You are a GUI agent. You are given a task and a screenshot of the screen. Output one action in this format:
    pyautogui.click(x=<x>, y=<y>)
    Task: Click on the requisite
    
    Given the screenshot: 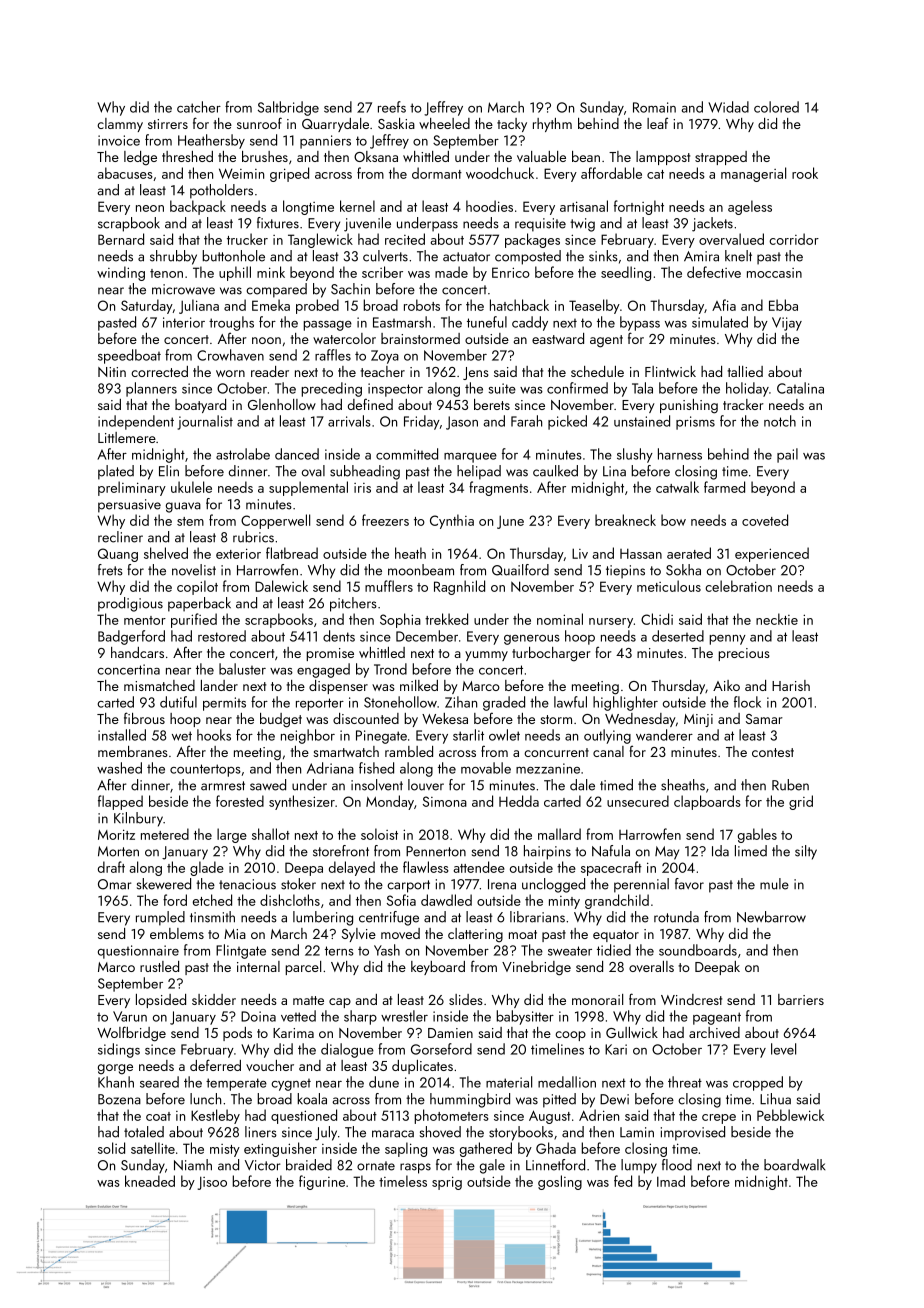 What is the action you would take?
    pyautogui.click(x=540, y=225)
